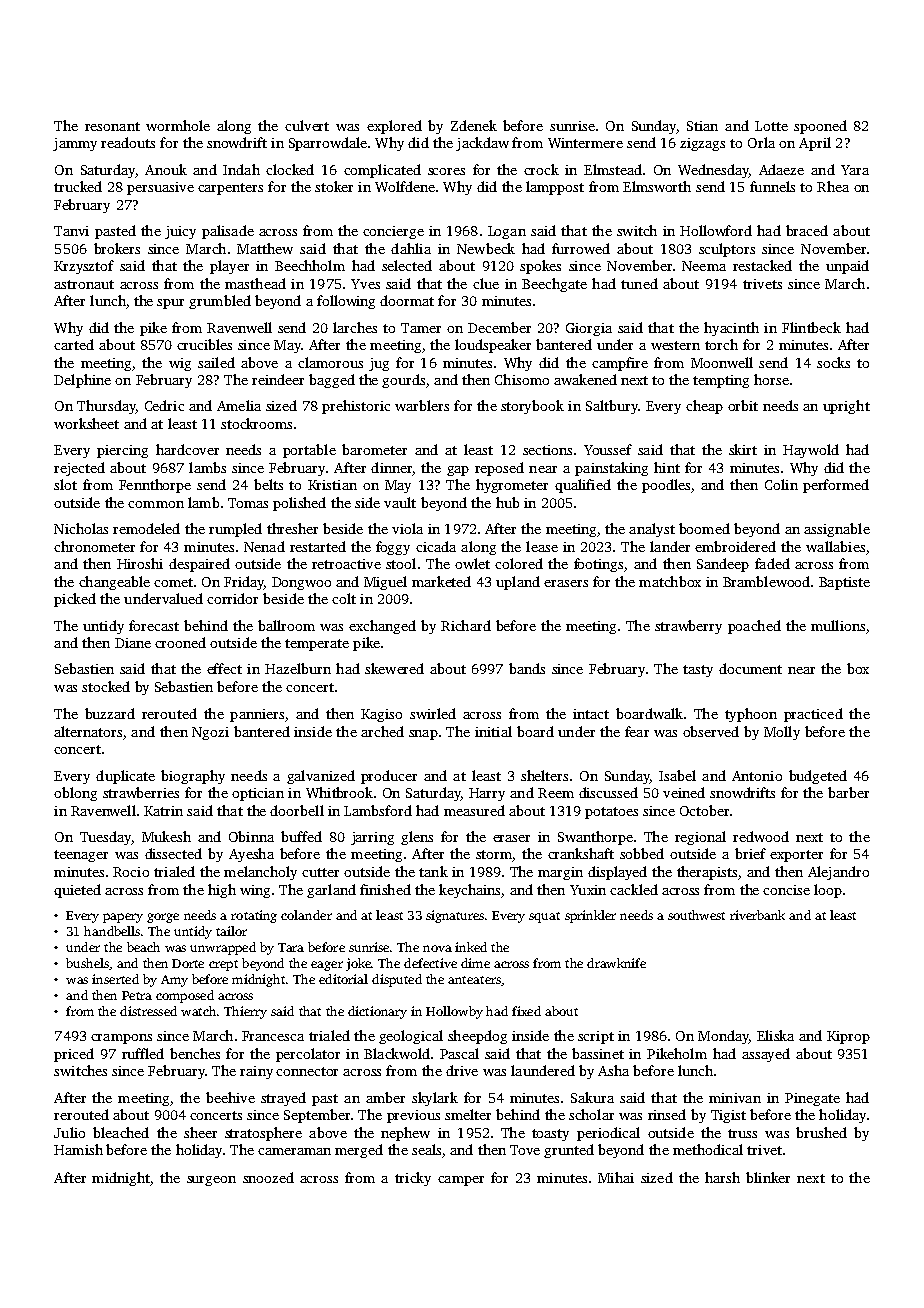 This screenshot has width=924, height=1308. I want to click on ruffled, so click(143, 1053).
